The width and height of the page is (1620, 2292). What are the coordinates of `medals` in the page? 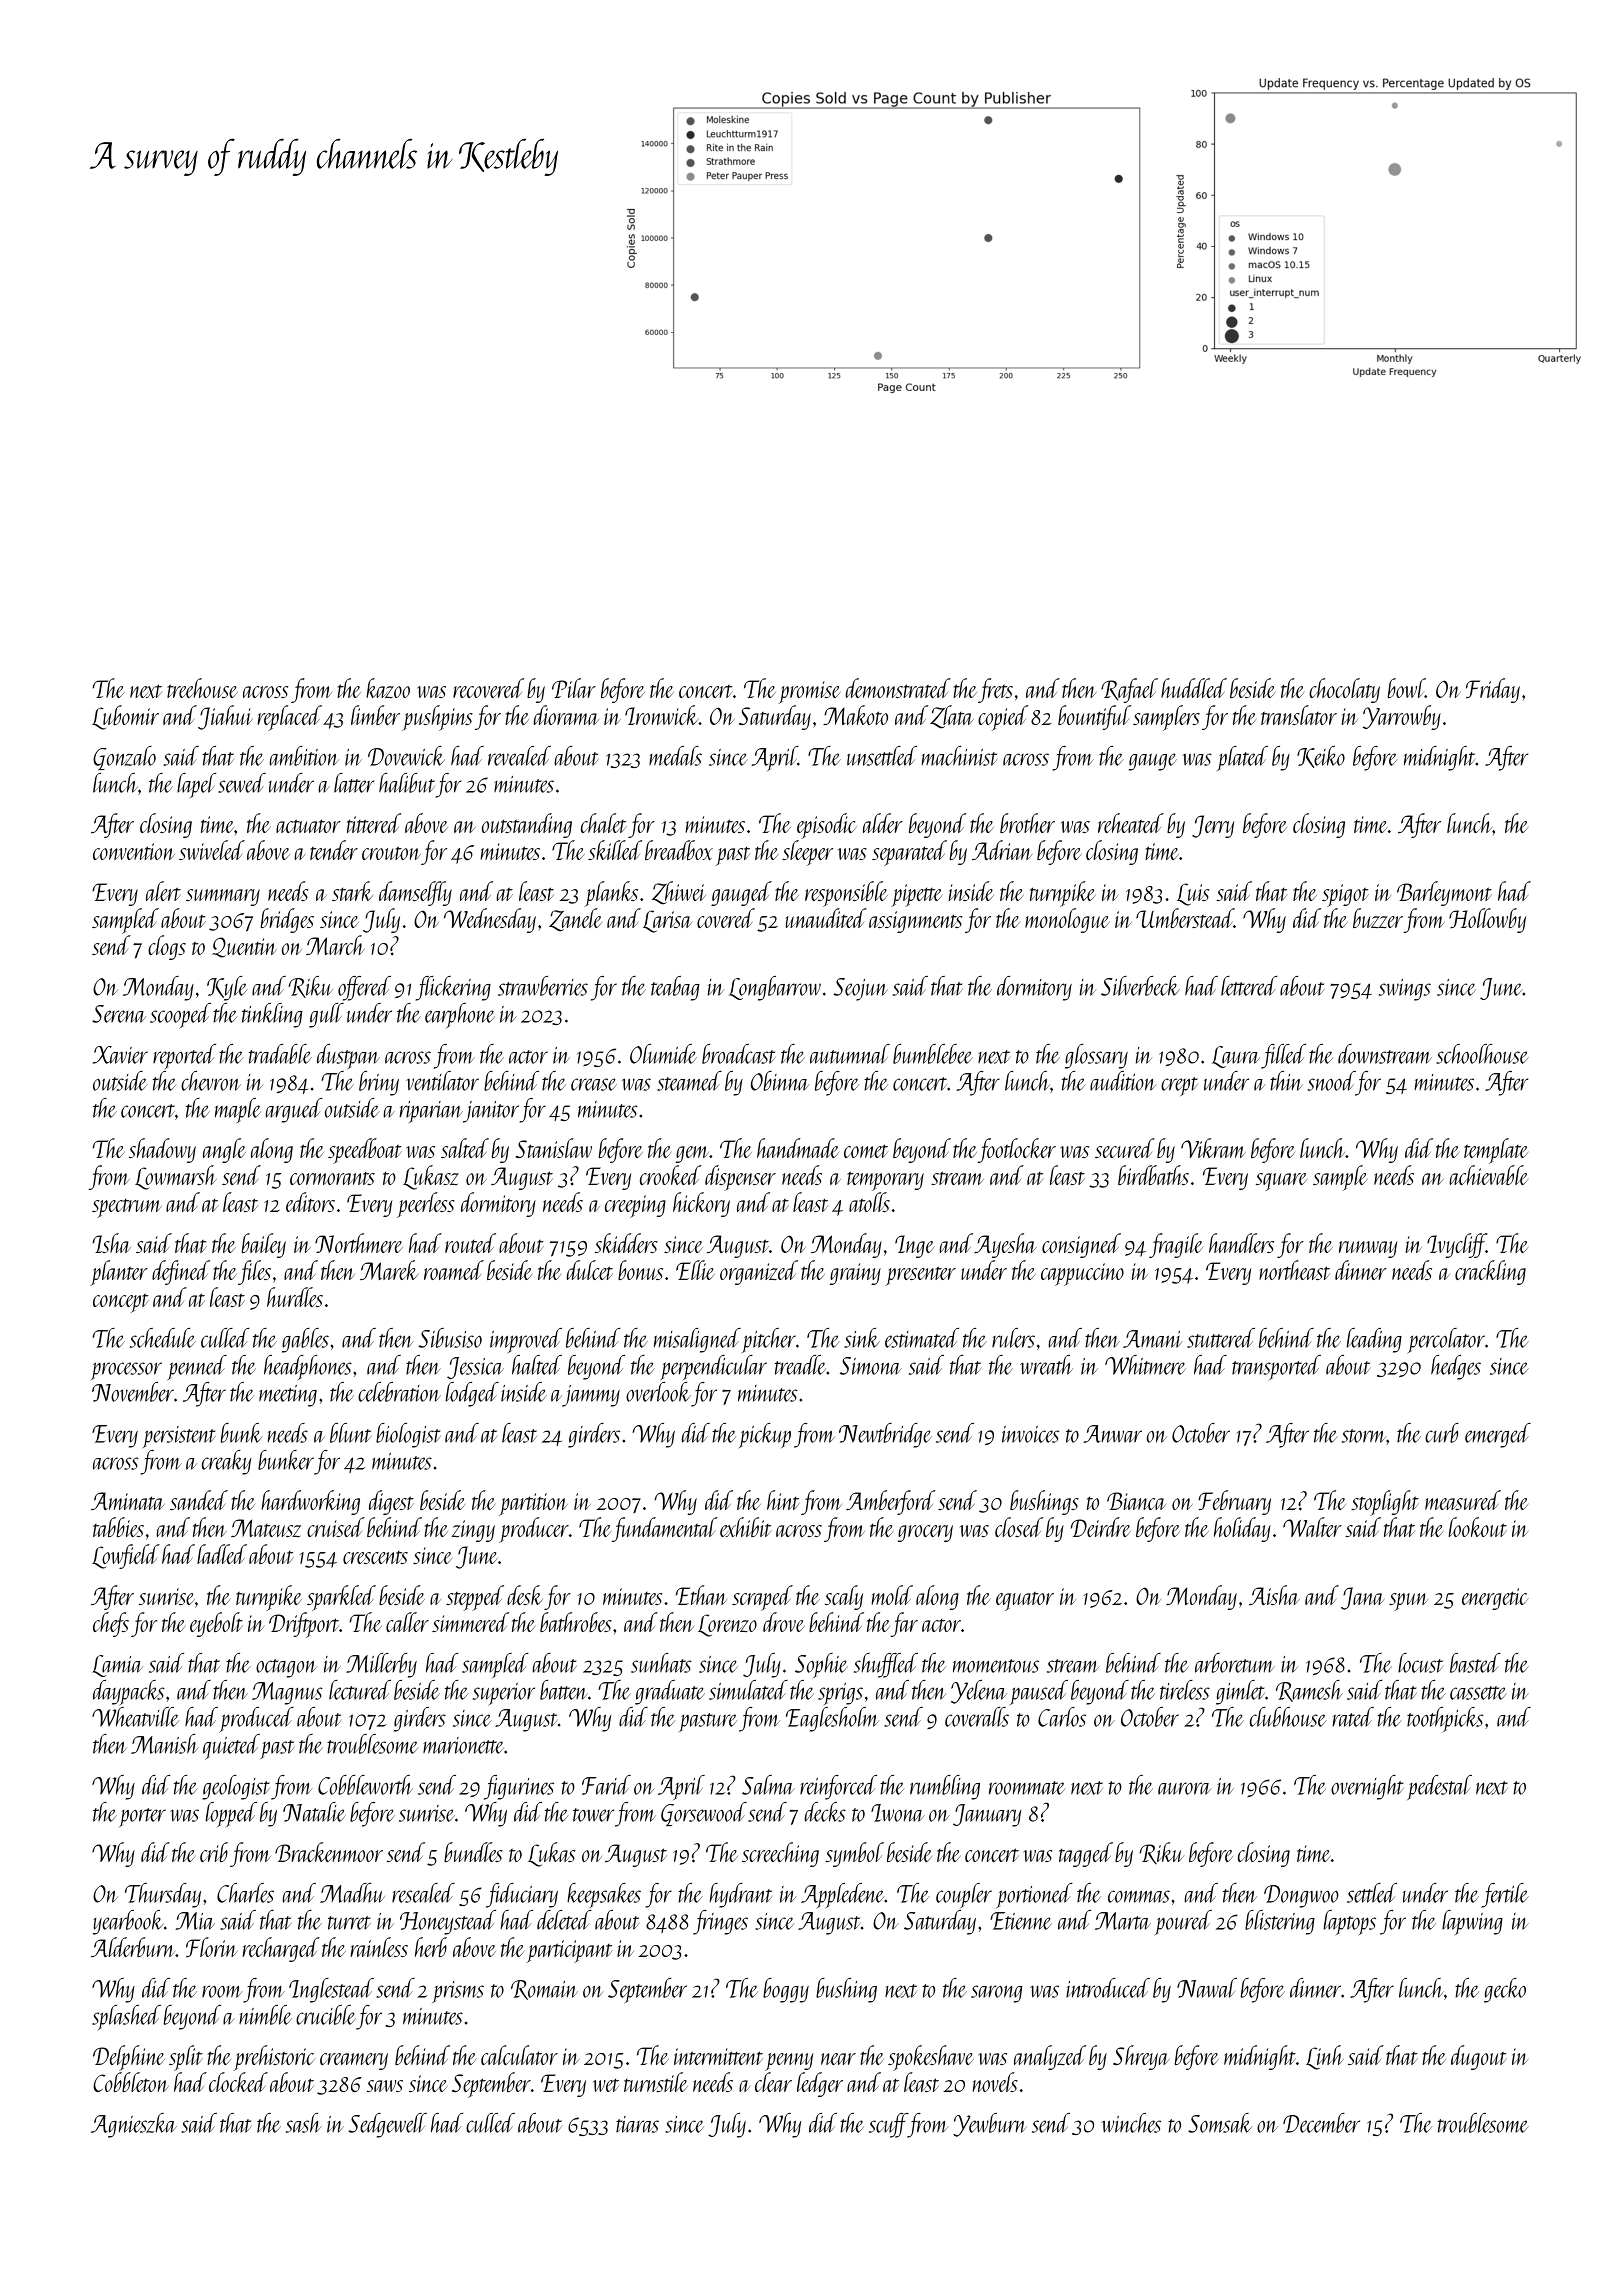 It's located at (675, 756).
